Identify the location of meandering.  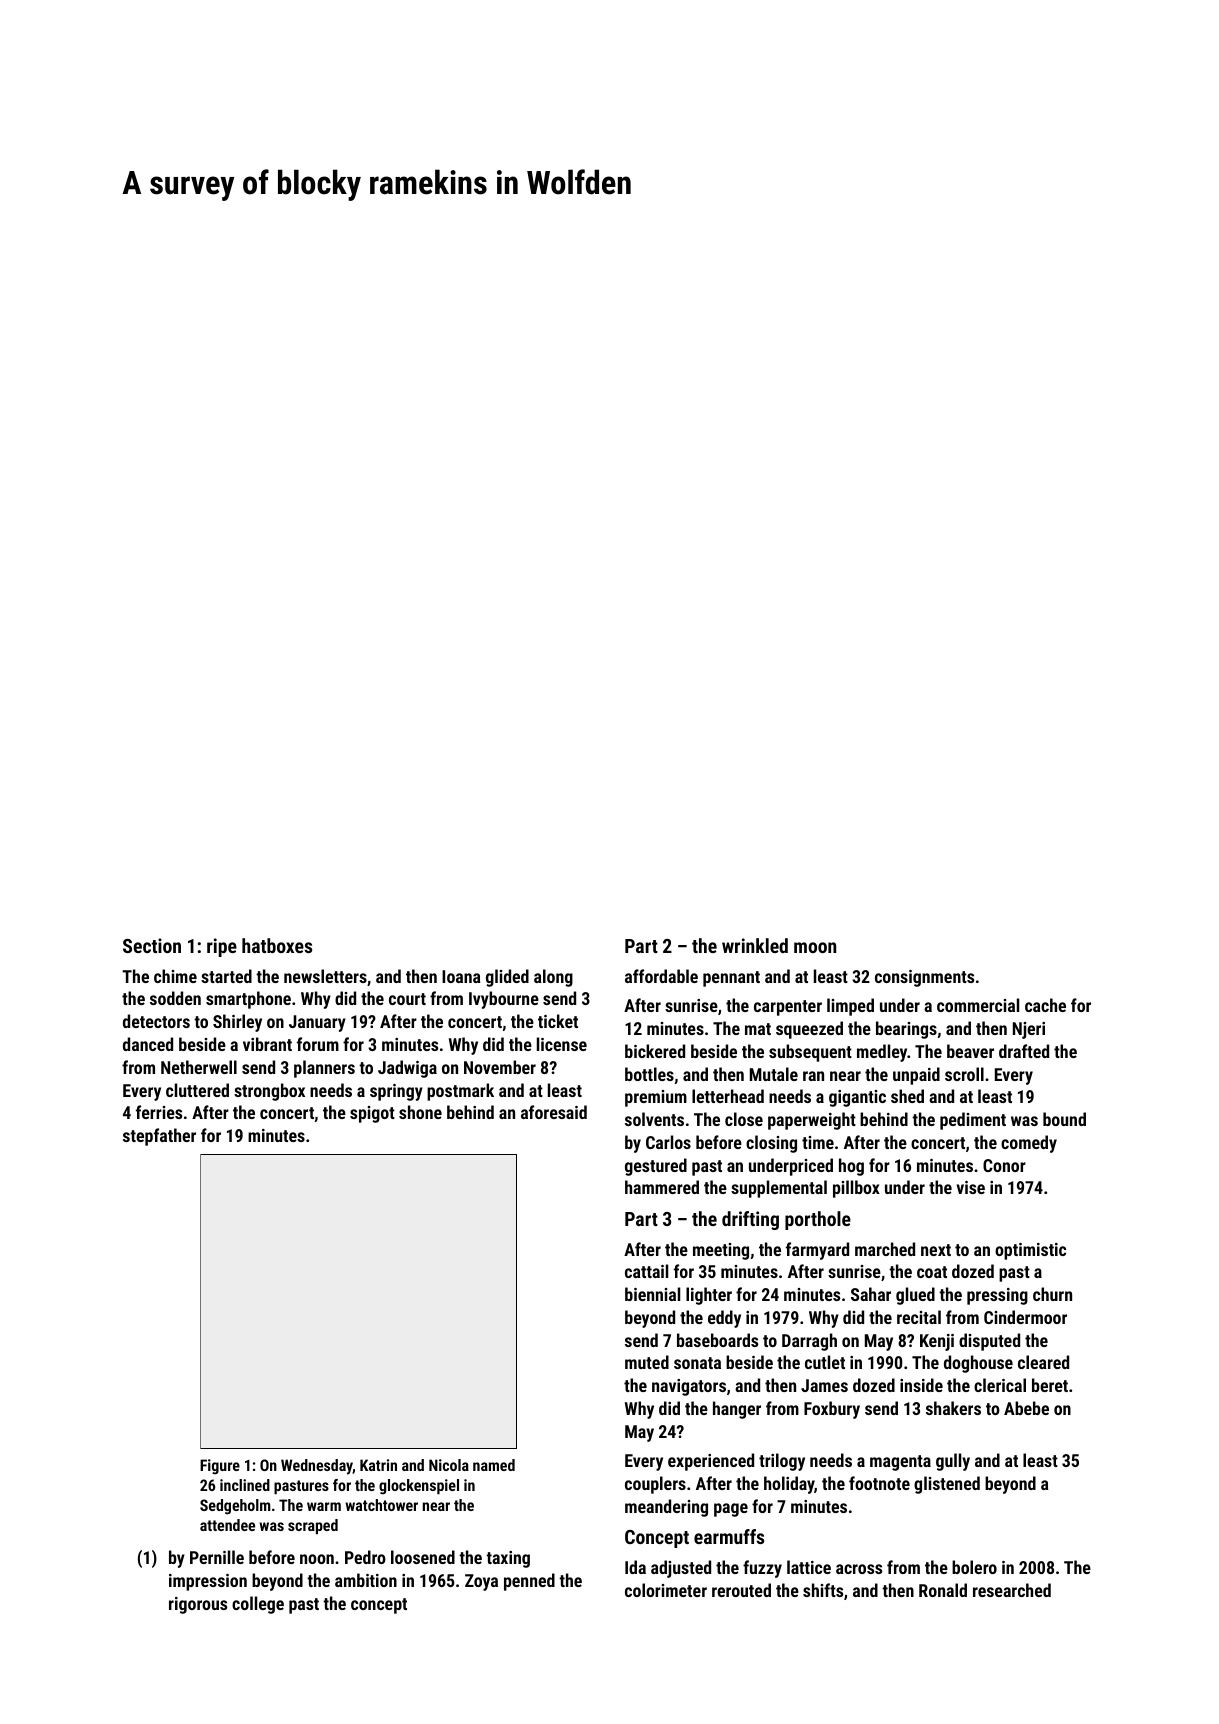
(666, 1508).
